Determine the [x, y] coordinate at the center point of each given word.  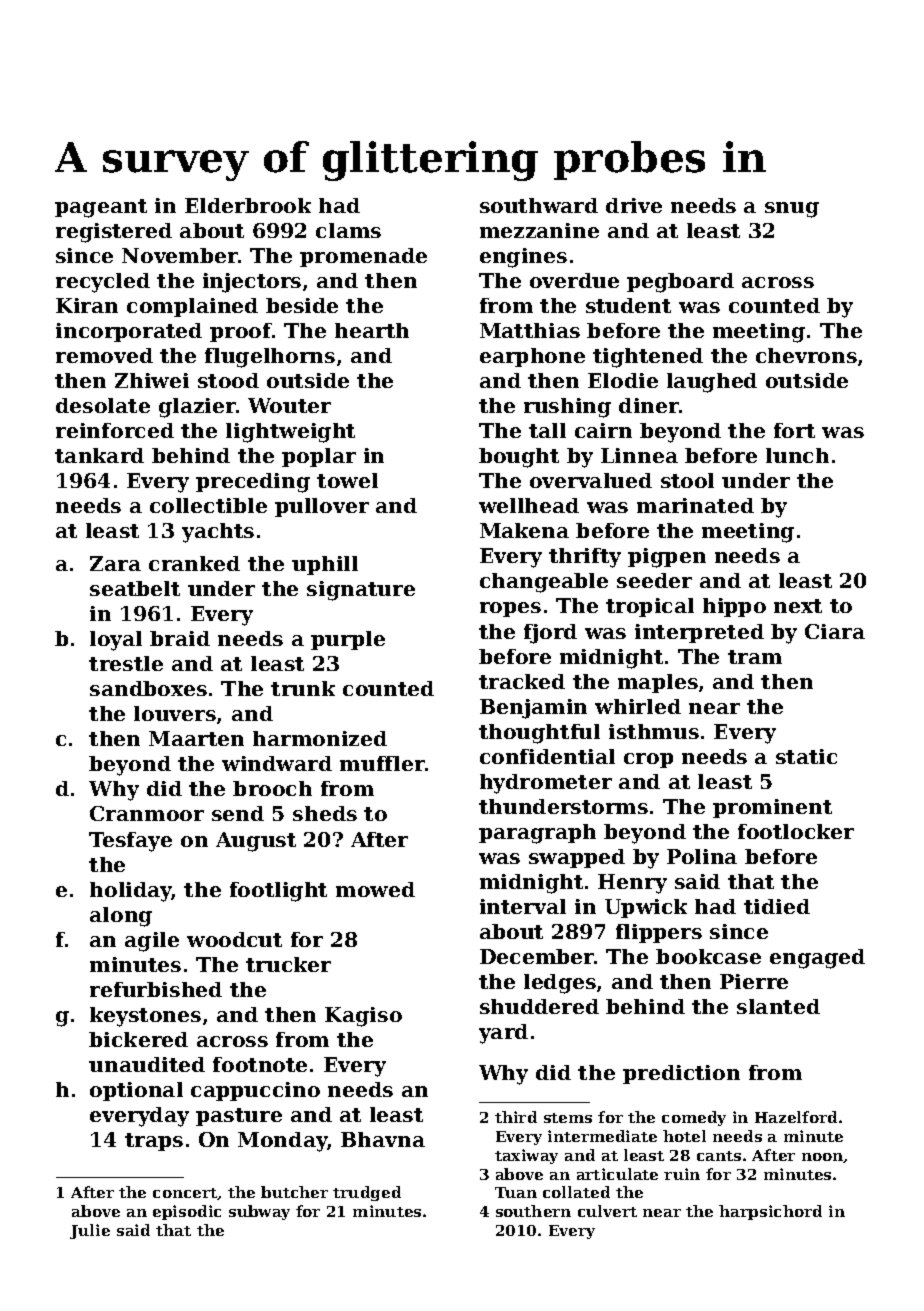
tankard [99, 455]
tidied [777, 906]
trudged [367, 1193]
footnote [260, 1064]
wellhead [529, 505]
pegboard [680, 283]
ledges [560, 984]
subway [259, 1212]
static [806, 756]
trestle [126, 663]
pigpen [667, 558]
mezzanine [539, 230]
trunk [303, 688]
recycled [103, 283]
